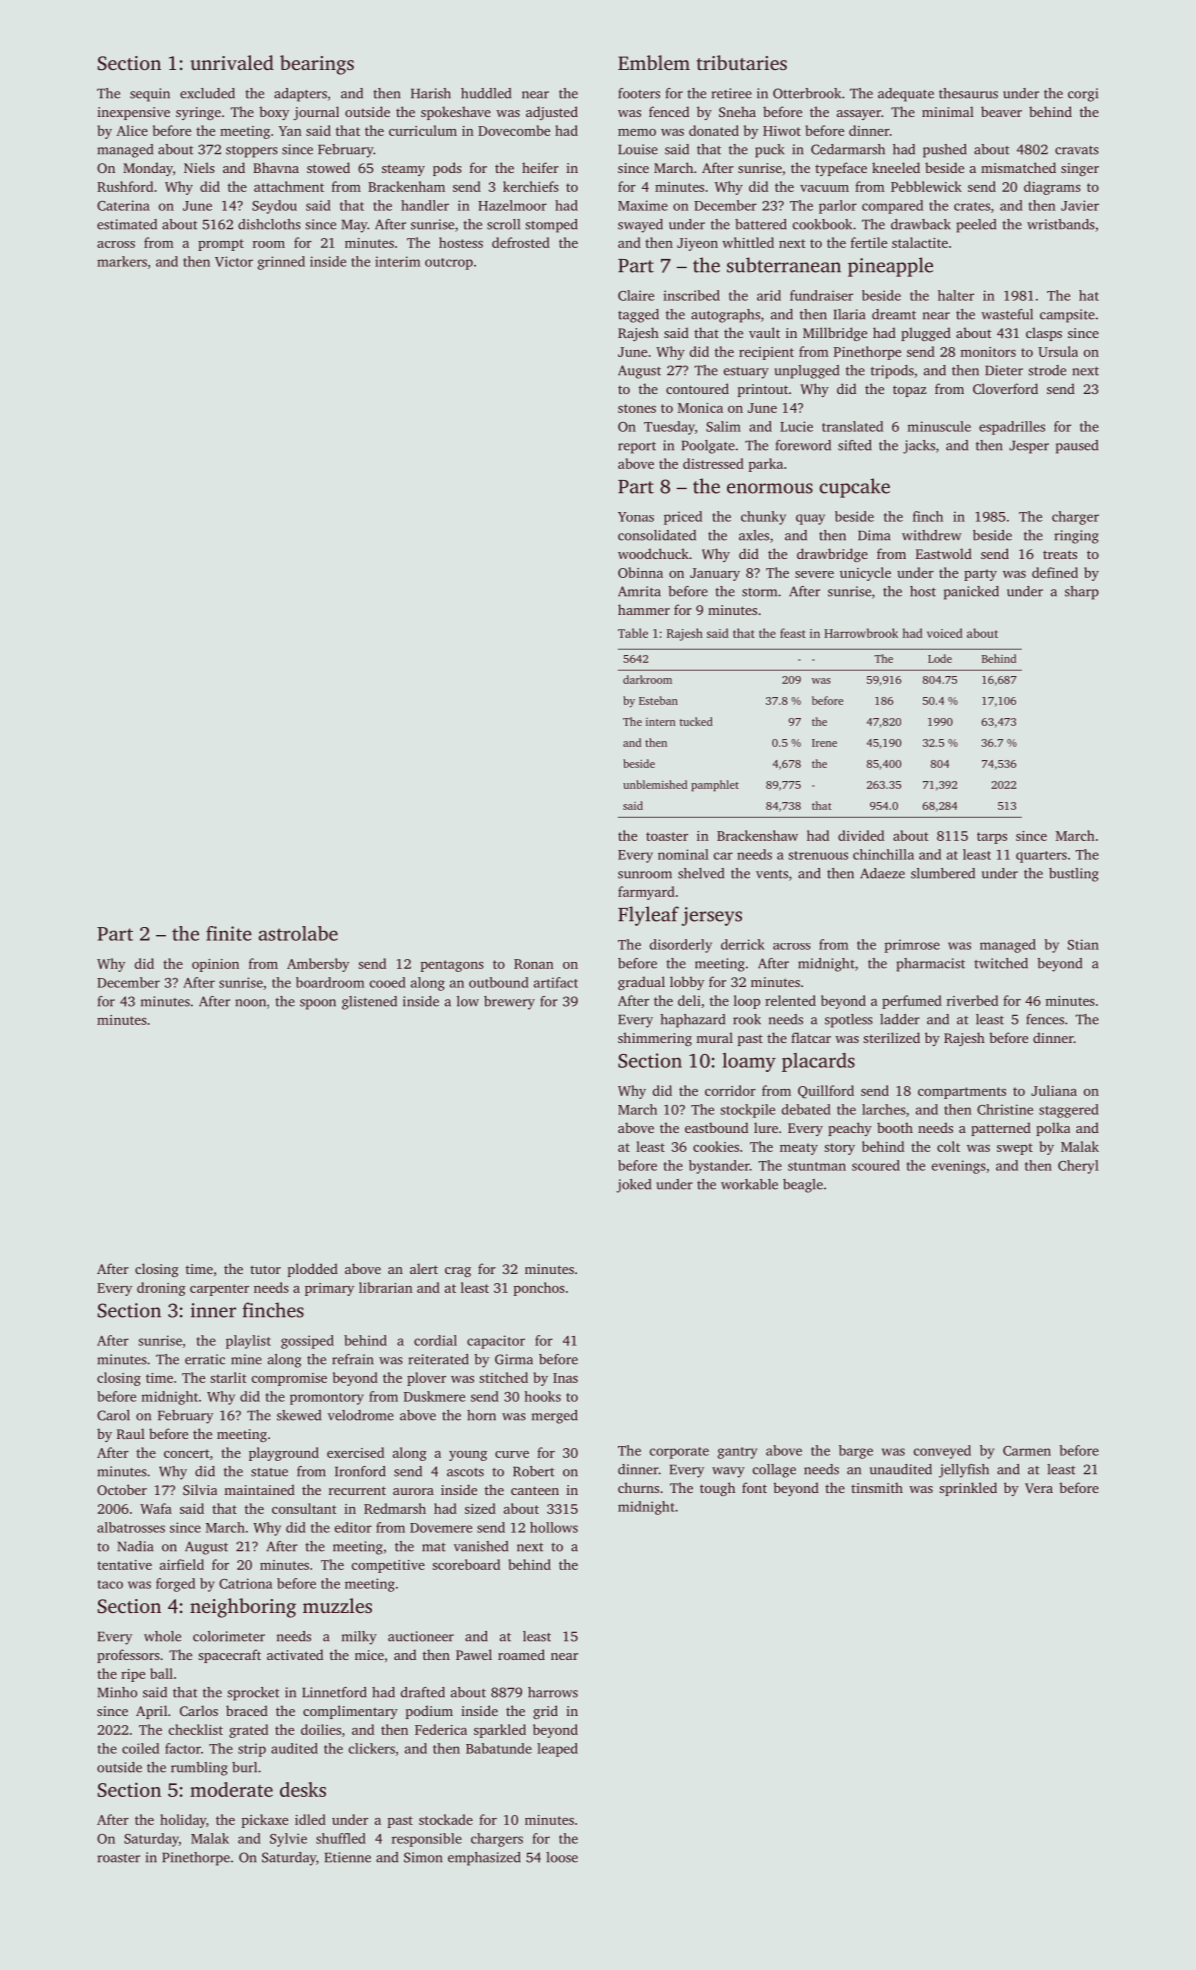 Image resolution: width=1196 pixels, height=1970 pixels. What do you see at coordinates (876, 1165) in the document?
I see `scoured` at bounding box center [876, 1165].
